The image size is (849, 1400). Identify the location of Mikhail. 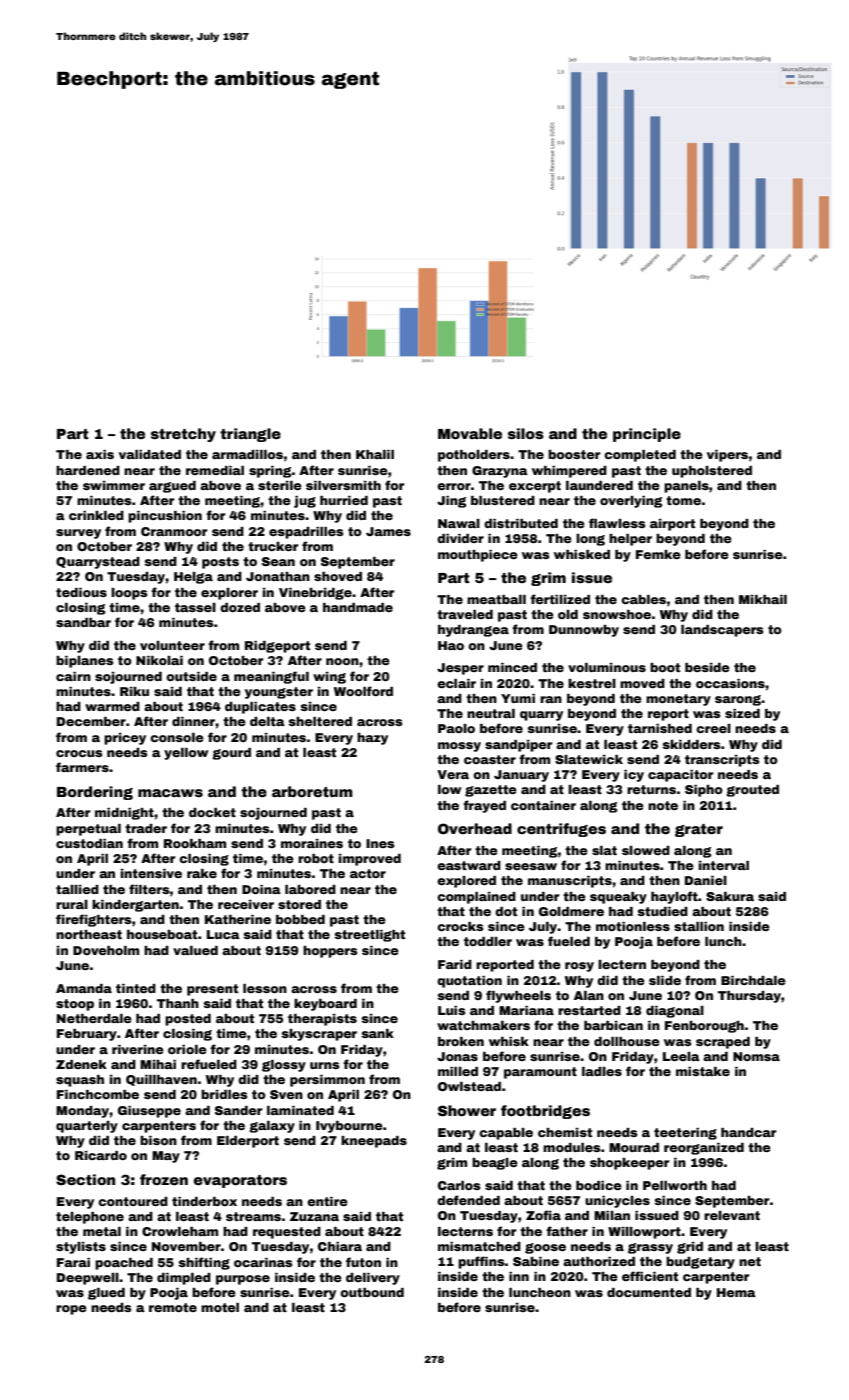
(763, 599).
